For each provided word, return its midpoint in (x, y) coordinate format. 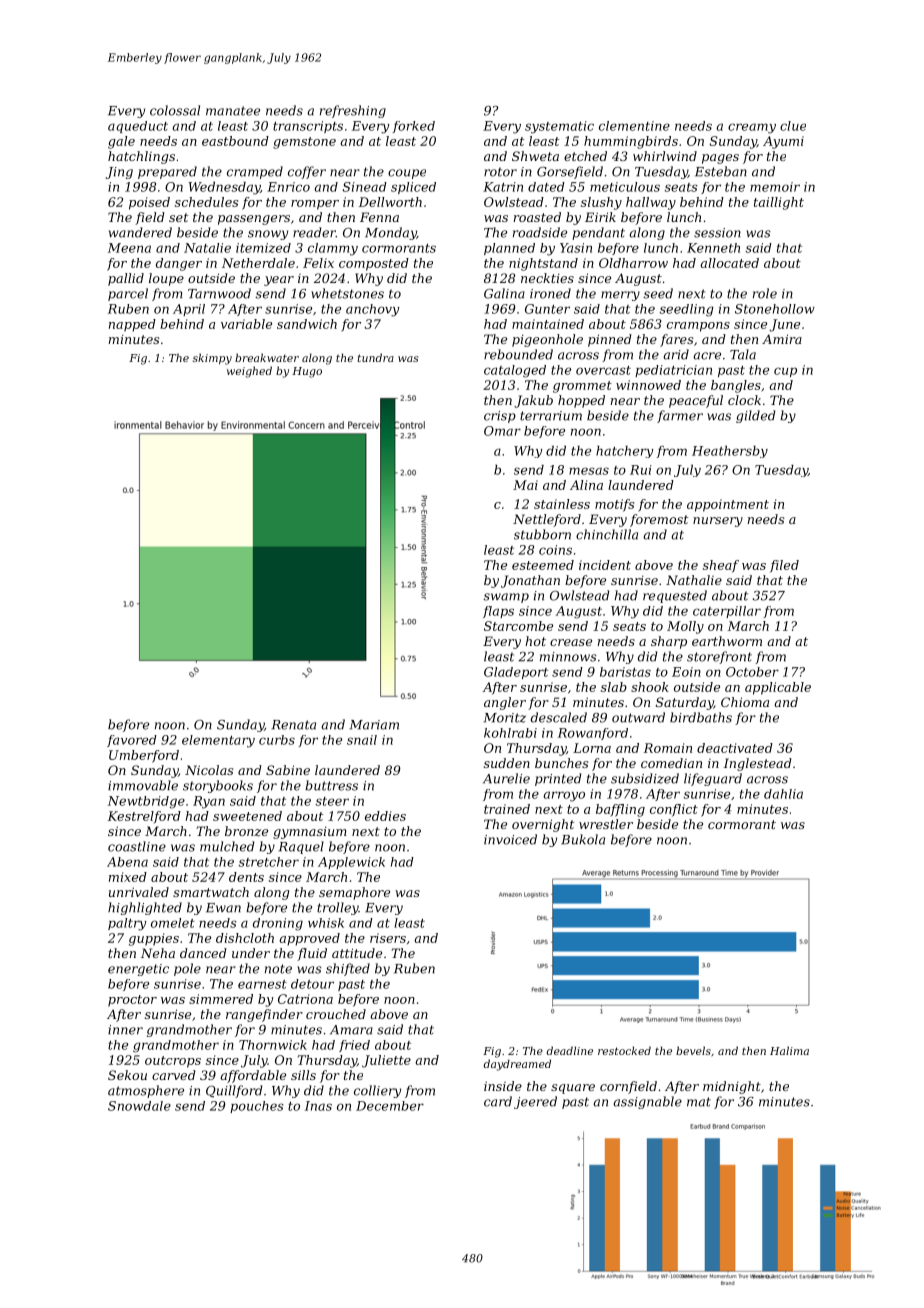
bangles (736, 386)
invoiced (510, 839)
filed (784, 566)
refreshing (353, 111)
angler (505, 703)
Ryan (209, 802)
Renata (293, 725)
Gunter (547, 309)
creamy (752, 128)
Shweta (535, 156)
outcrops (173, 1062)
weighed (249, 372)
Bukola (583, 839)
